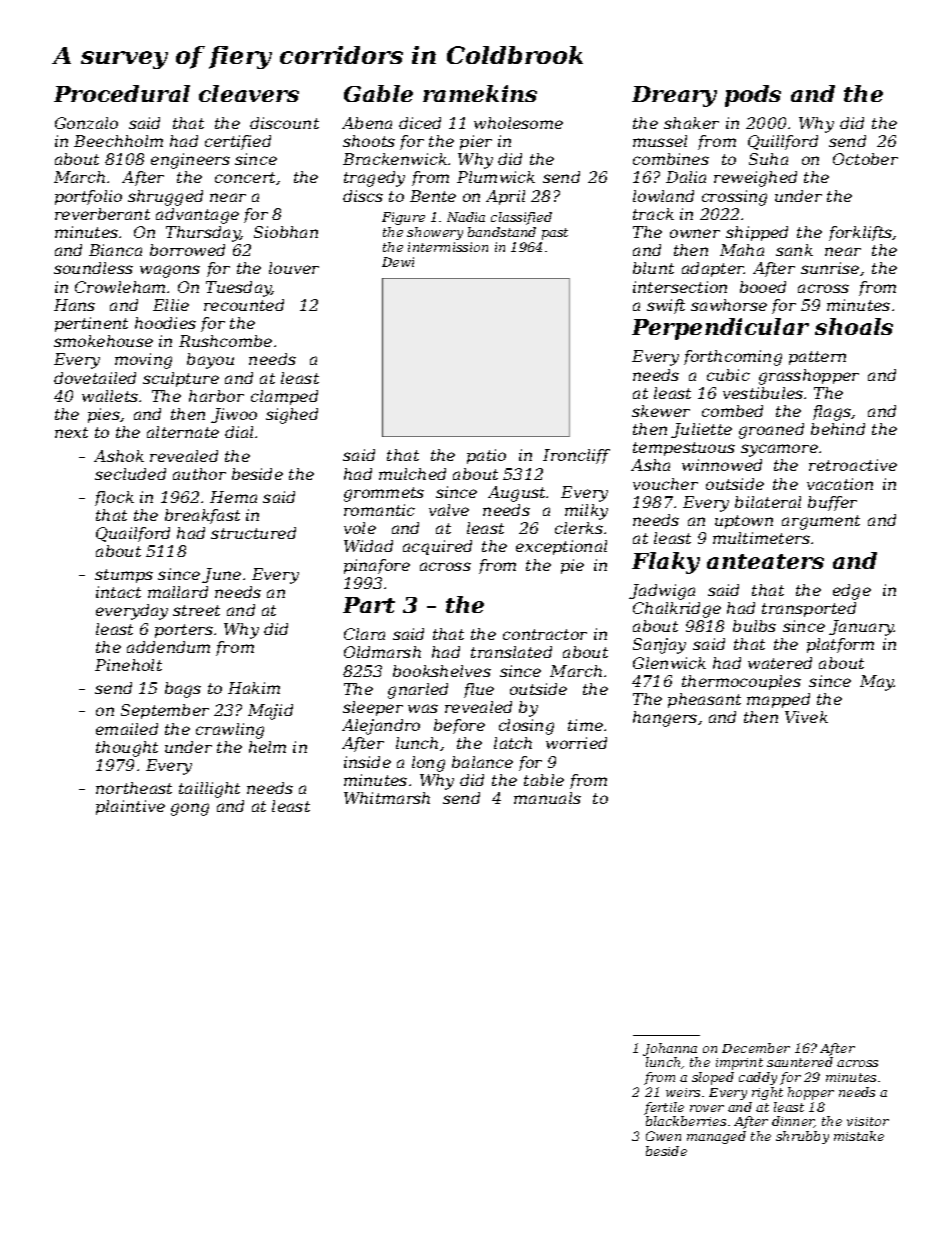 The width and height of the screenshot is (952, 1233). What do you see at coordinates (253, 533) in the screenshot?
I see `structured` at bounding box center [253, 533].
